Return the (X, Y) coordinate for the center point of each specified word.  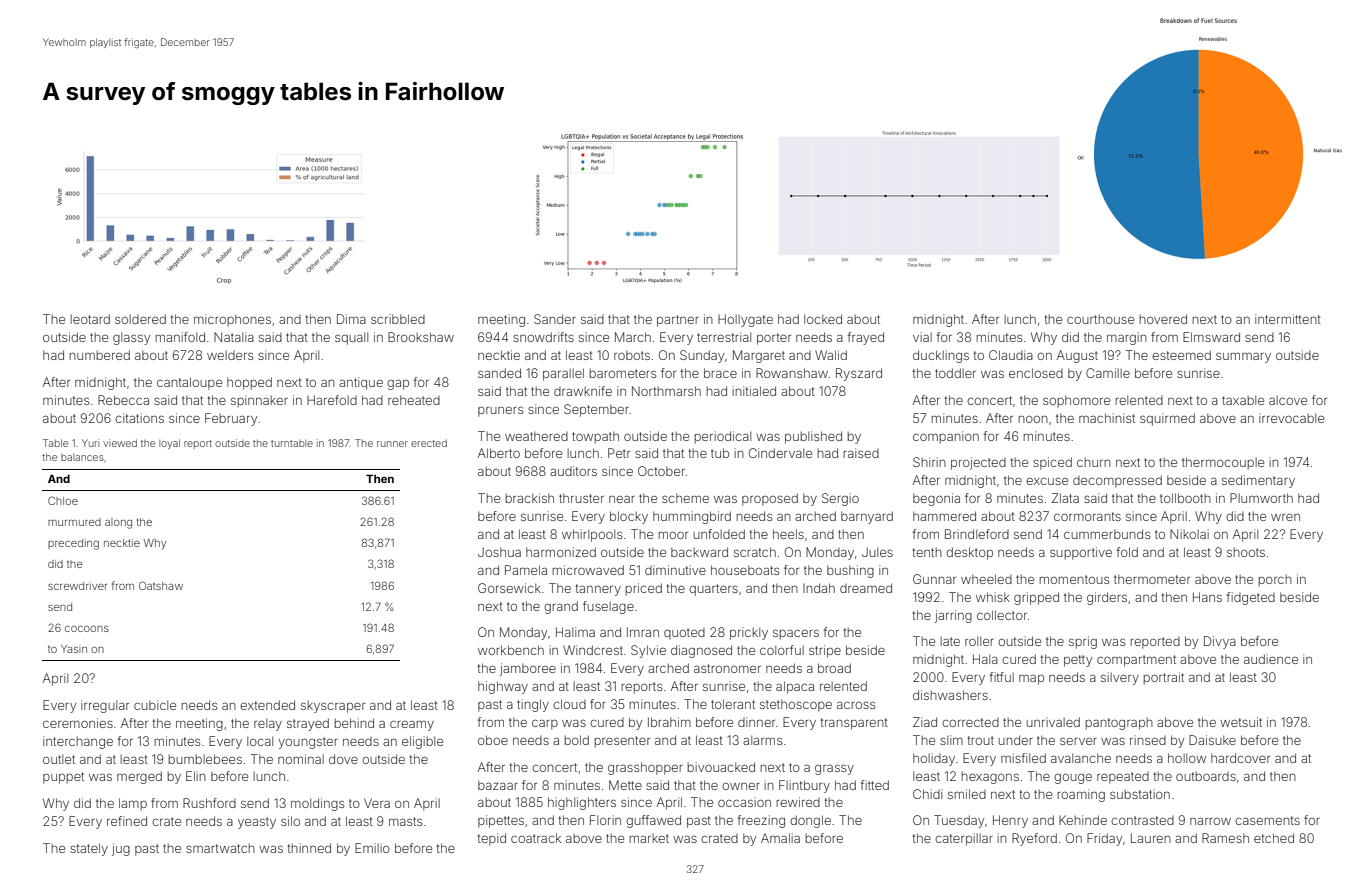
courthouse (1100, 319)
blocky (629, 517)
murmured (74, 522)
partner (678, 321)
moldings (317, 804)
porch (1275, 581)
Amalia (780, 838)
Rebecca (123, 400)
